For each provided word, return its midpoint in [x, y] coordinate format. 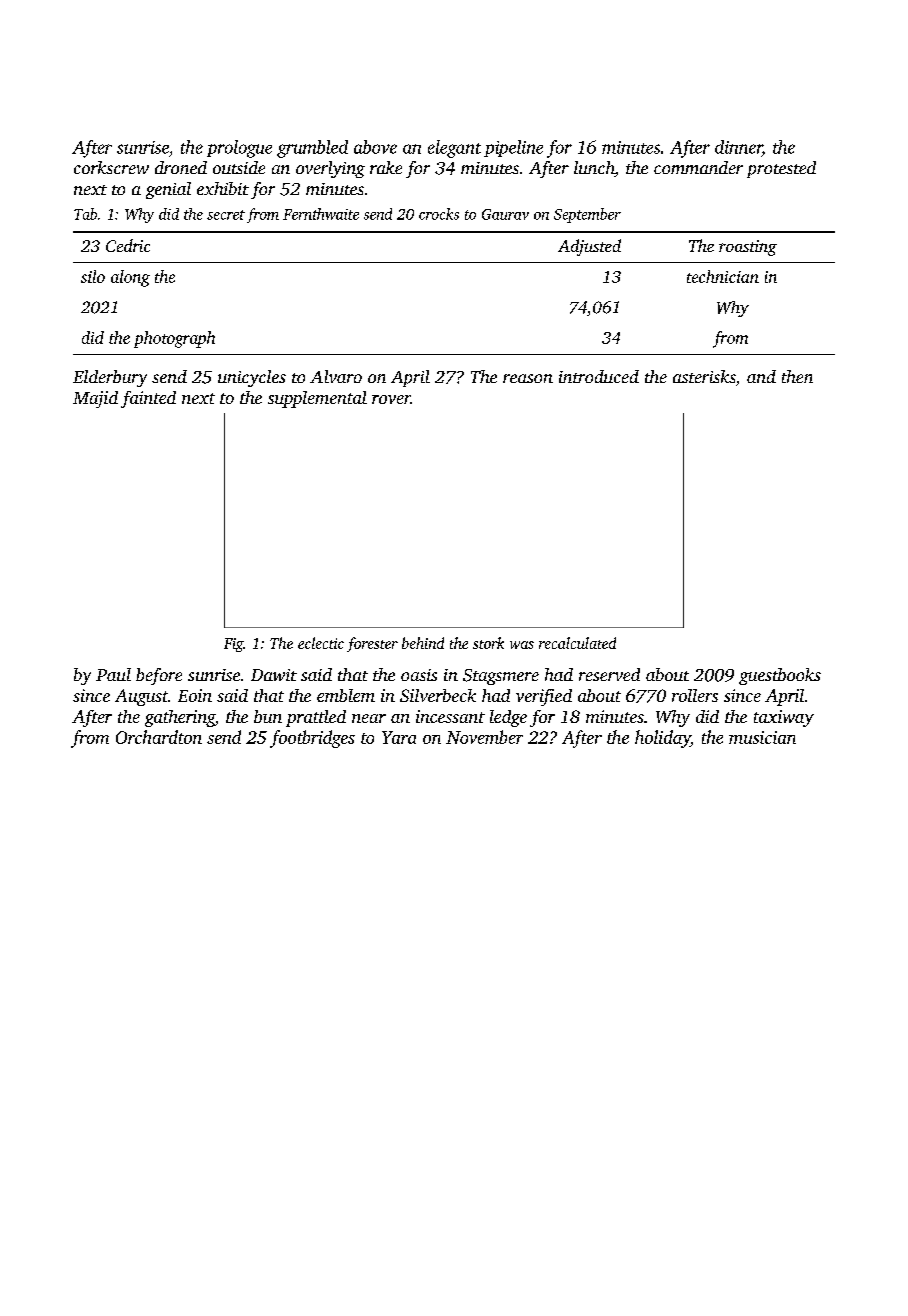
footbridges [312, 739]
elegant [454, 149]
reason [528, 378]
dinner [738, 147]
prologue [239, 149]
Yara [399, 737]
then [797, 376]
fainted [148, 399]
